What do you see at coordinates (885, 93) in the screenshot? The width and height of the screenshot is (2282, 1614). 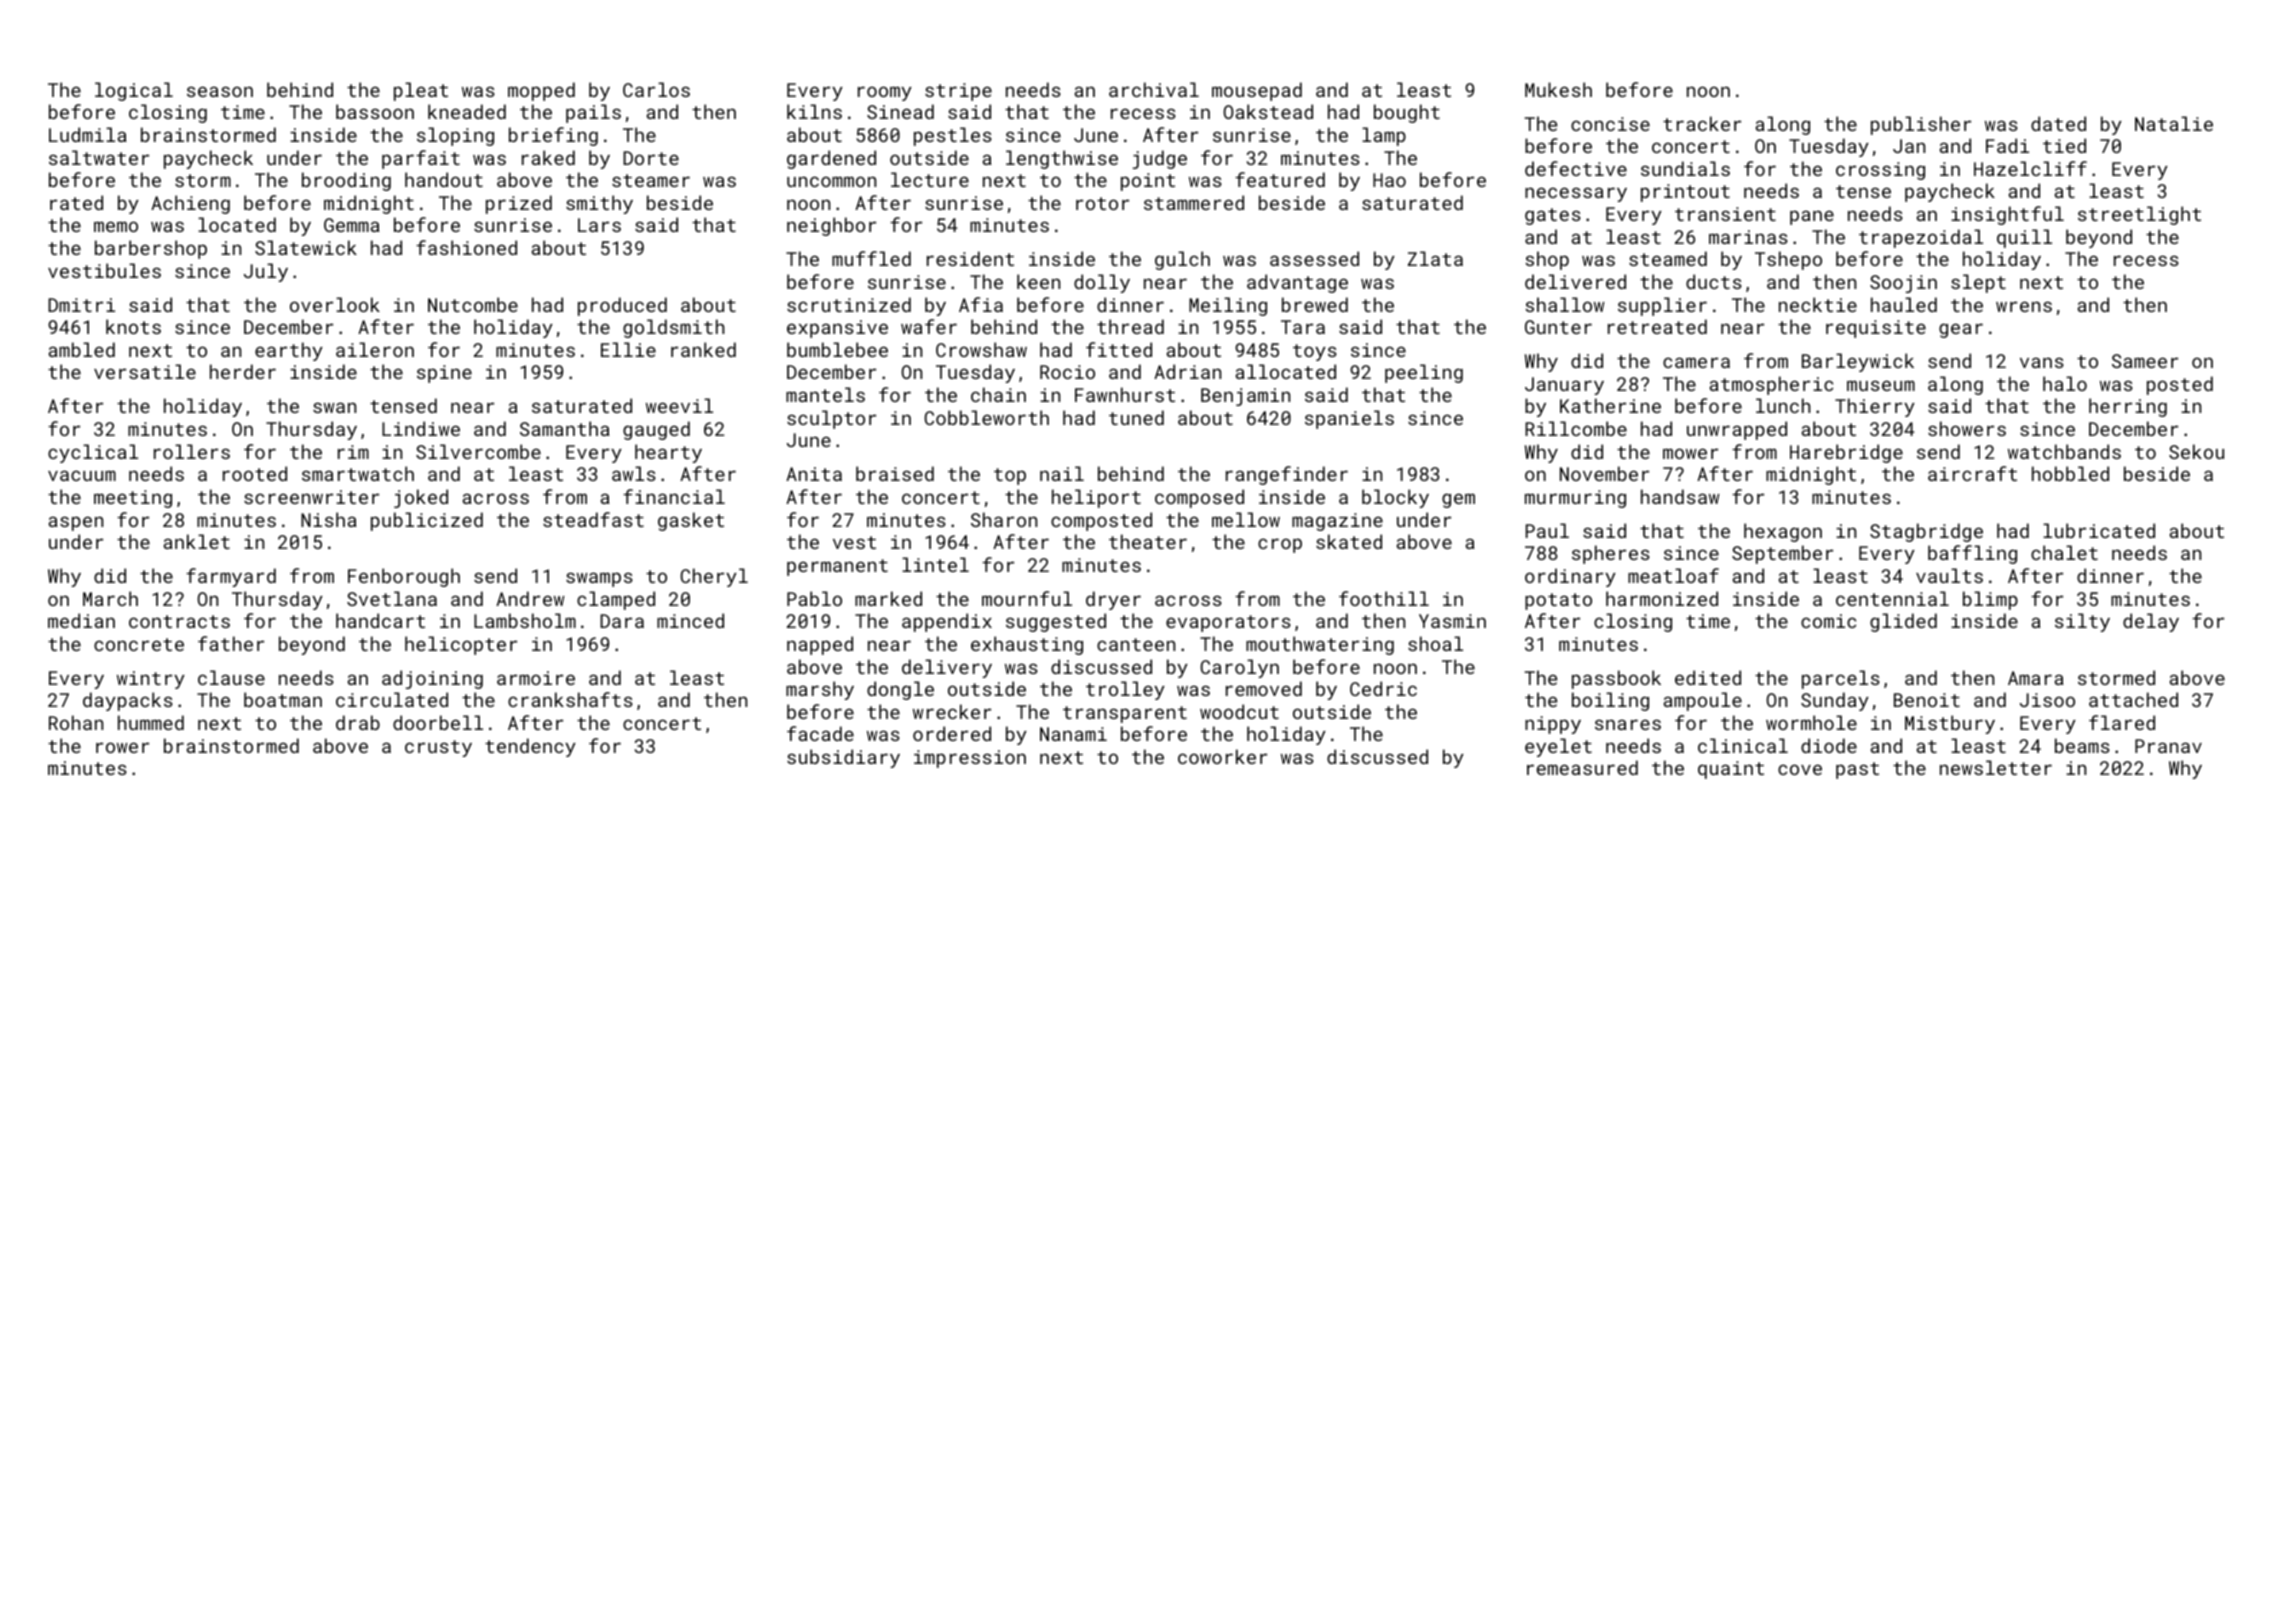 I see `roomy` at bounding box center [885, 93].
